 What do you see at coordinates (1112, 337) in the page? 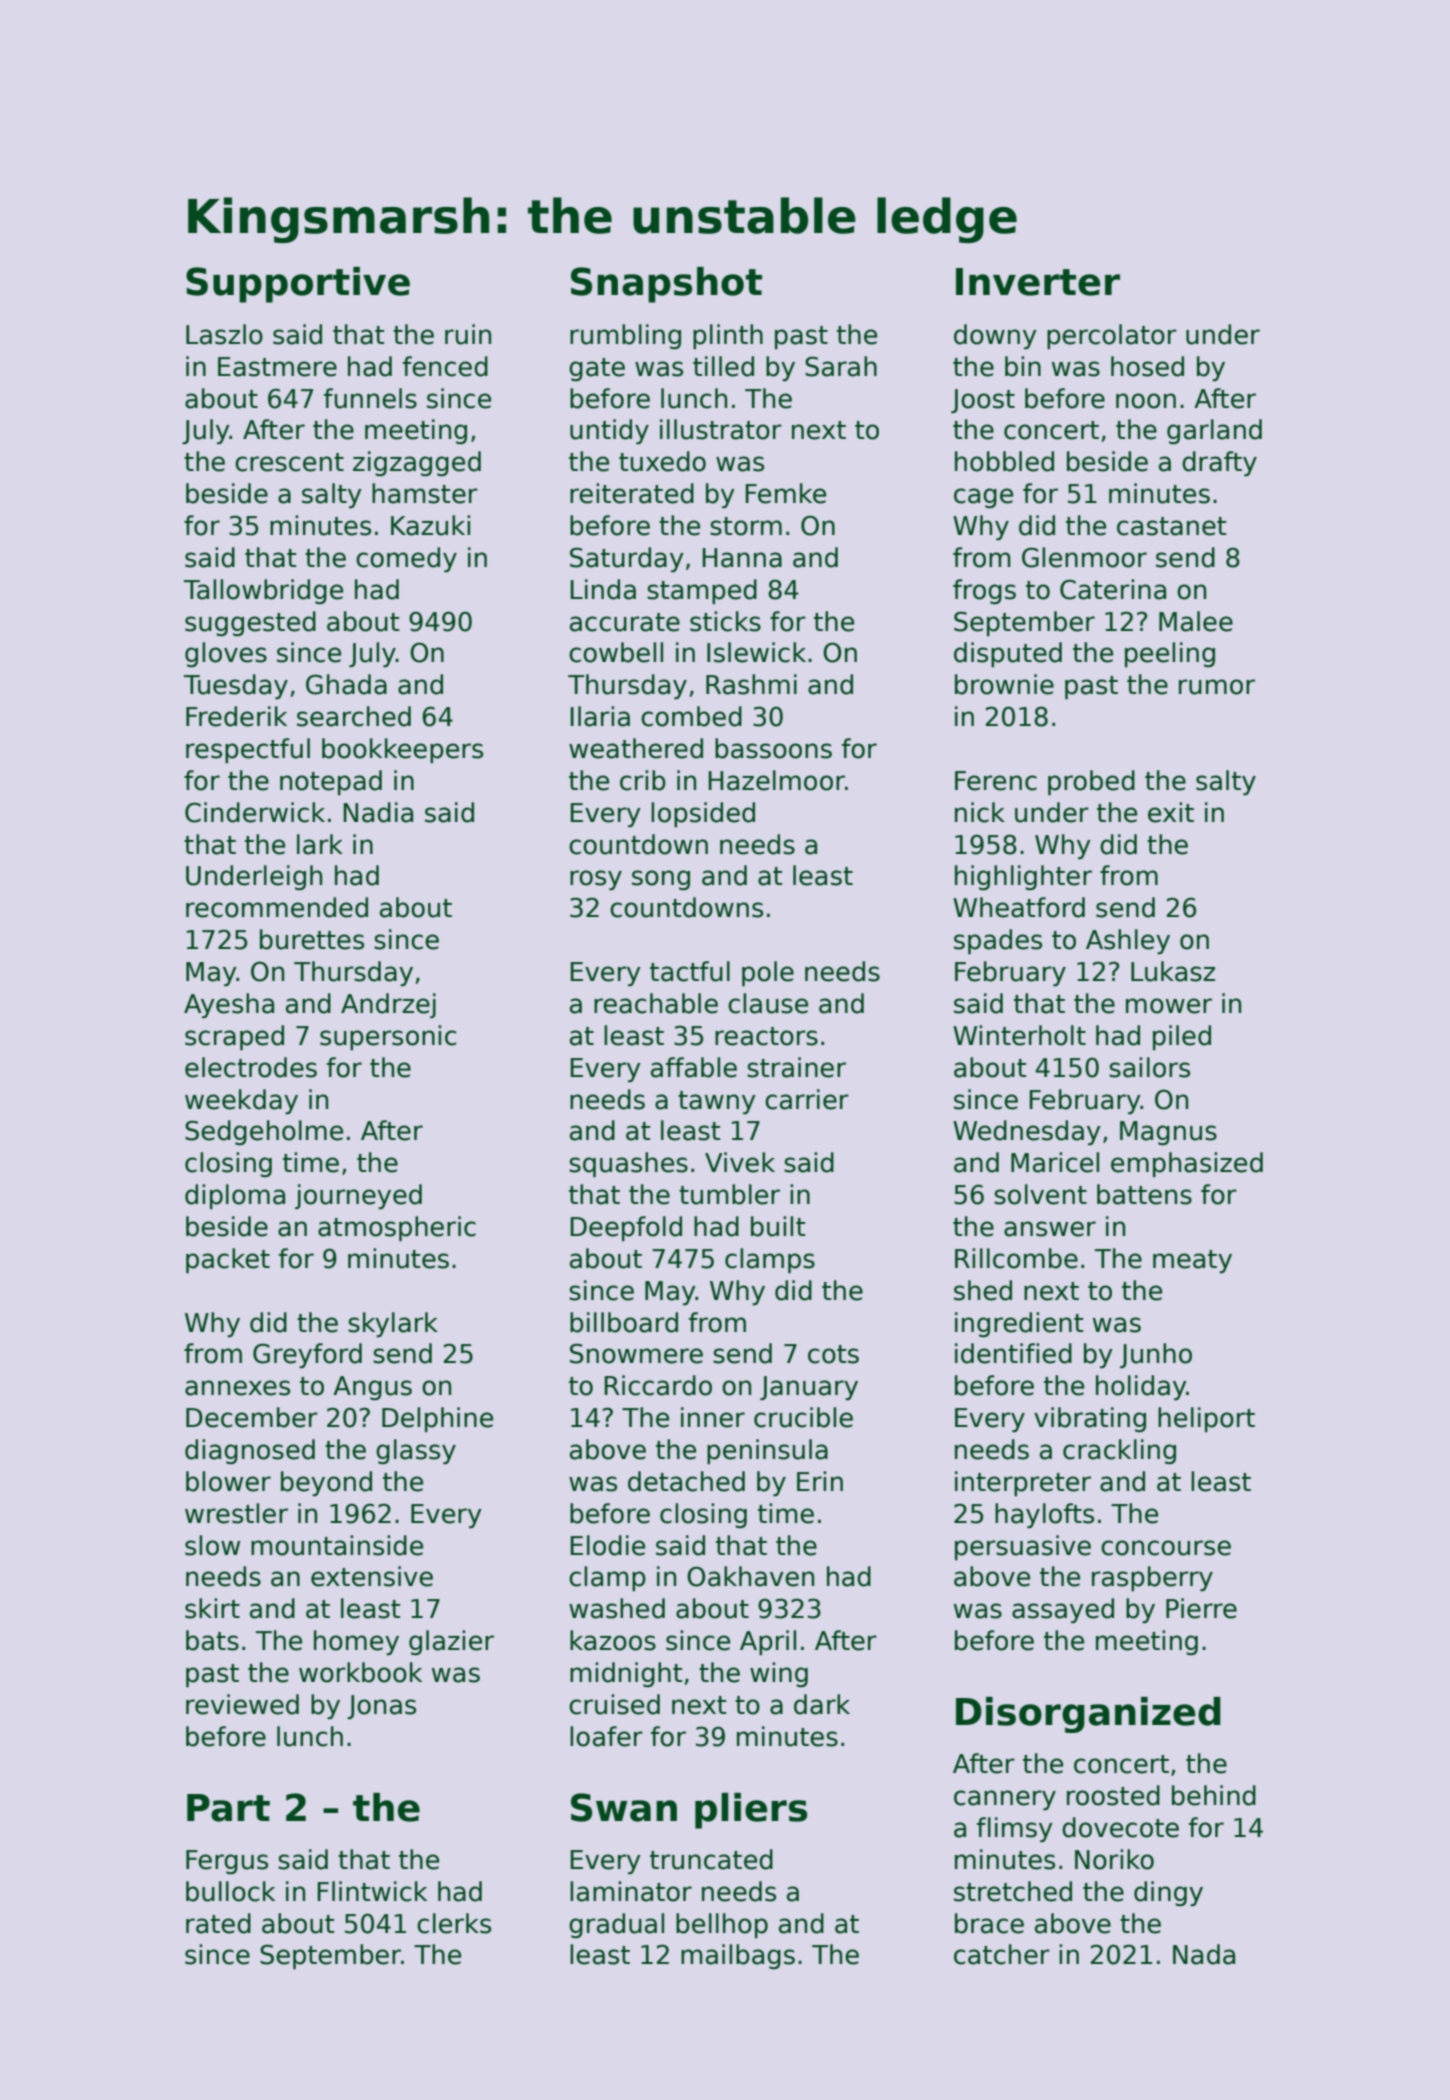
I see `percolator` at bounding box center [1112, 337].
